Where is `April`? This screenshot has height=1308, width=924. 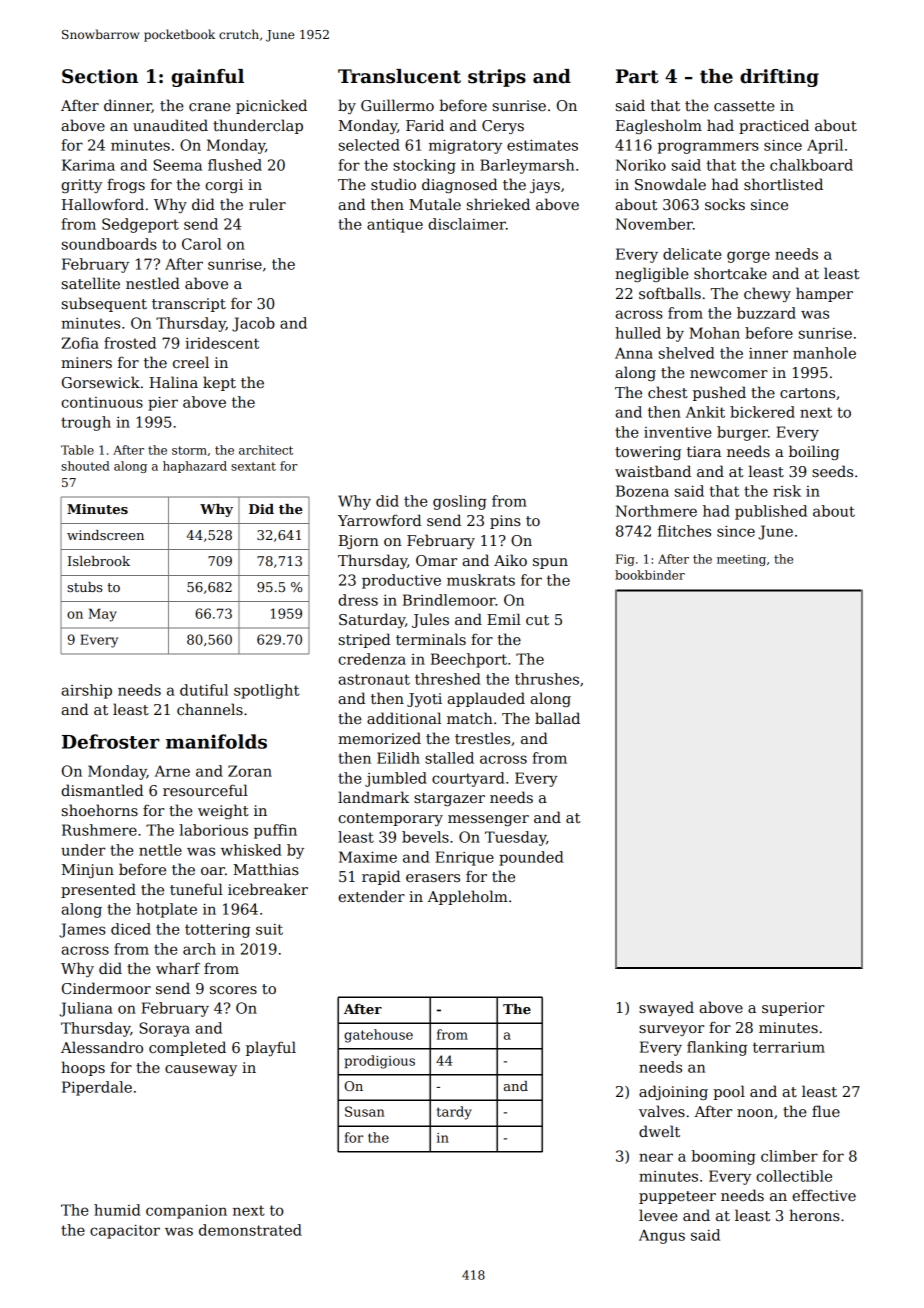
April is located at coordinates (825, 146).
